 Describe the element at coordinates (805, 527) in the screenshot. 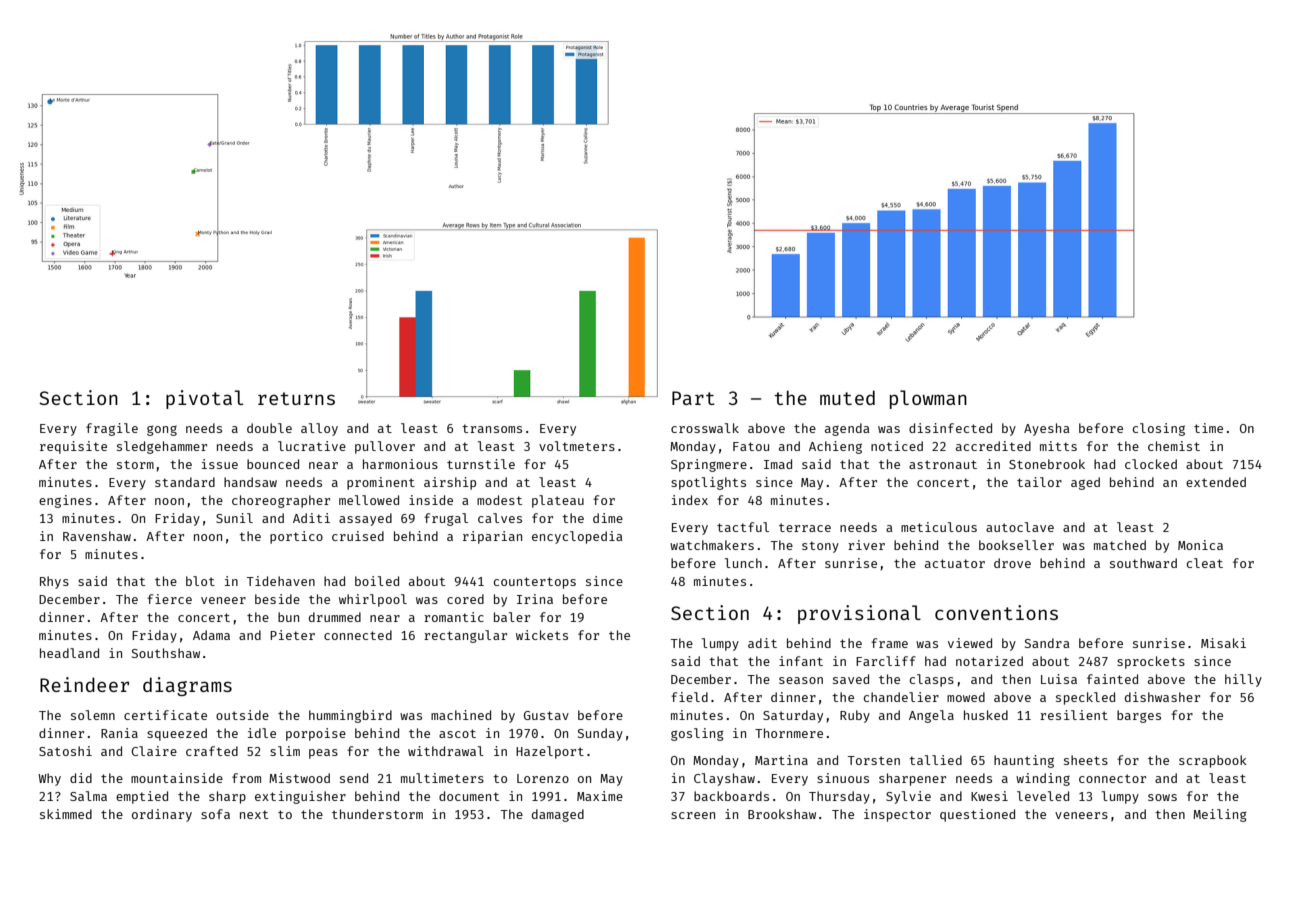

I see `terrace` at that location.
